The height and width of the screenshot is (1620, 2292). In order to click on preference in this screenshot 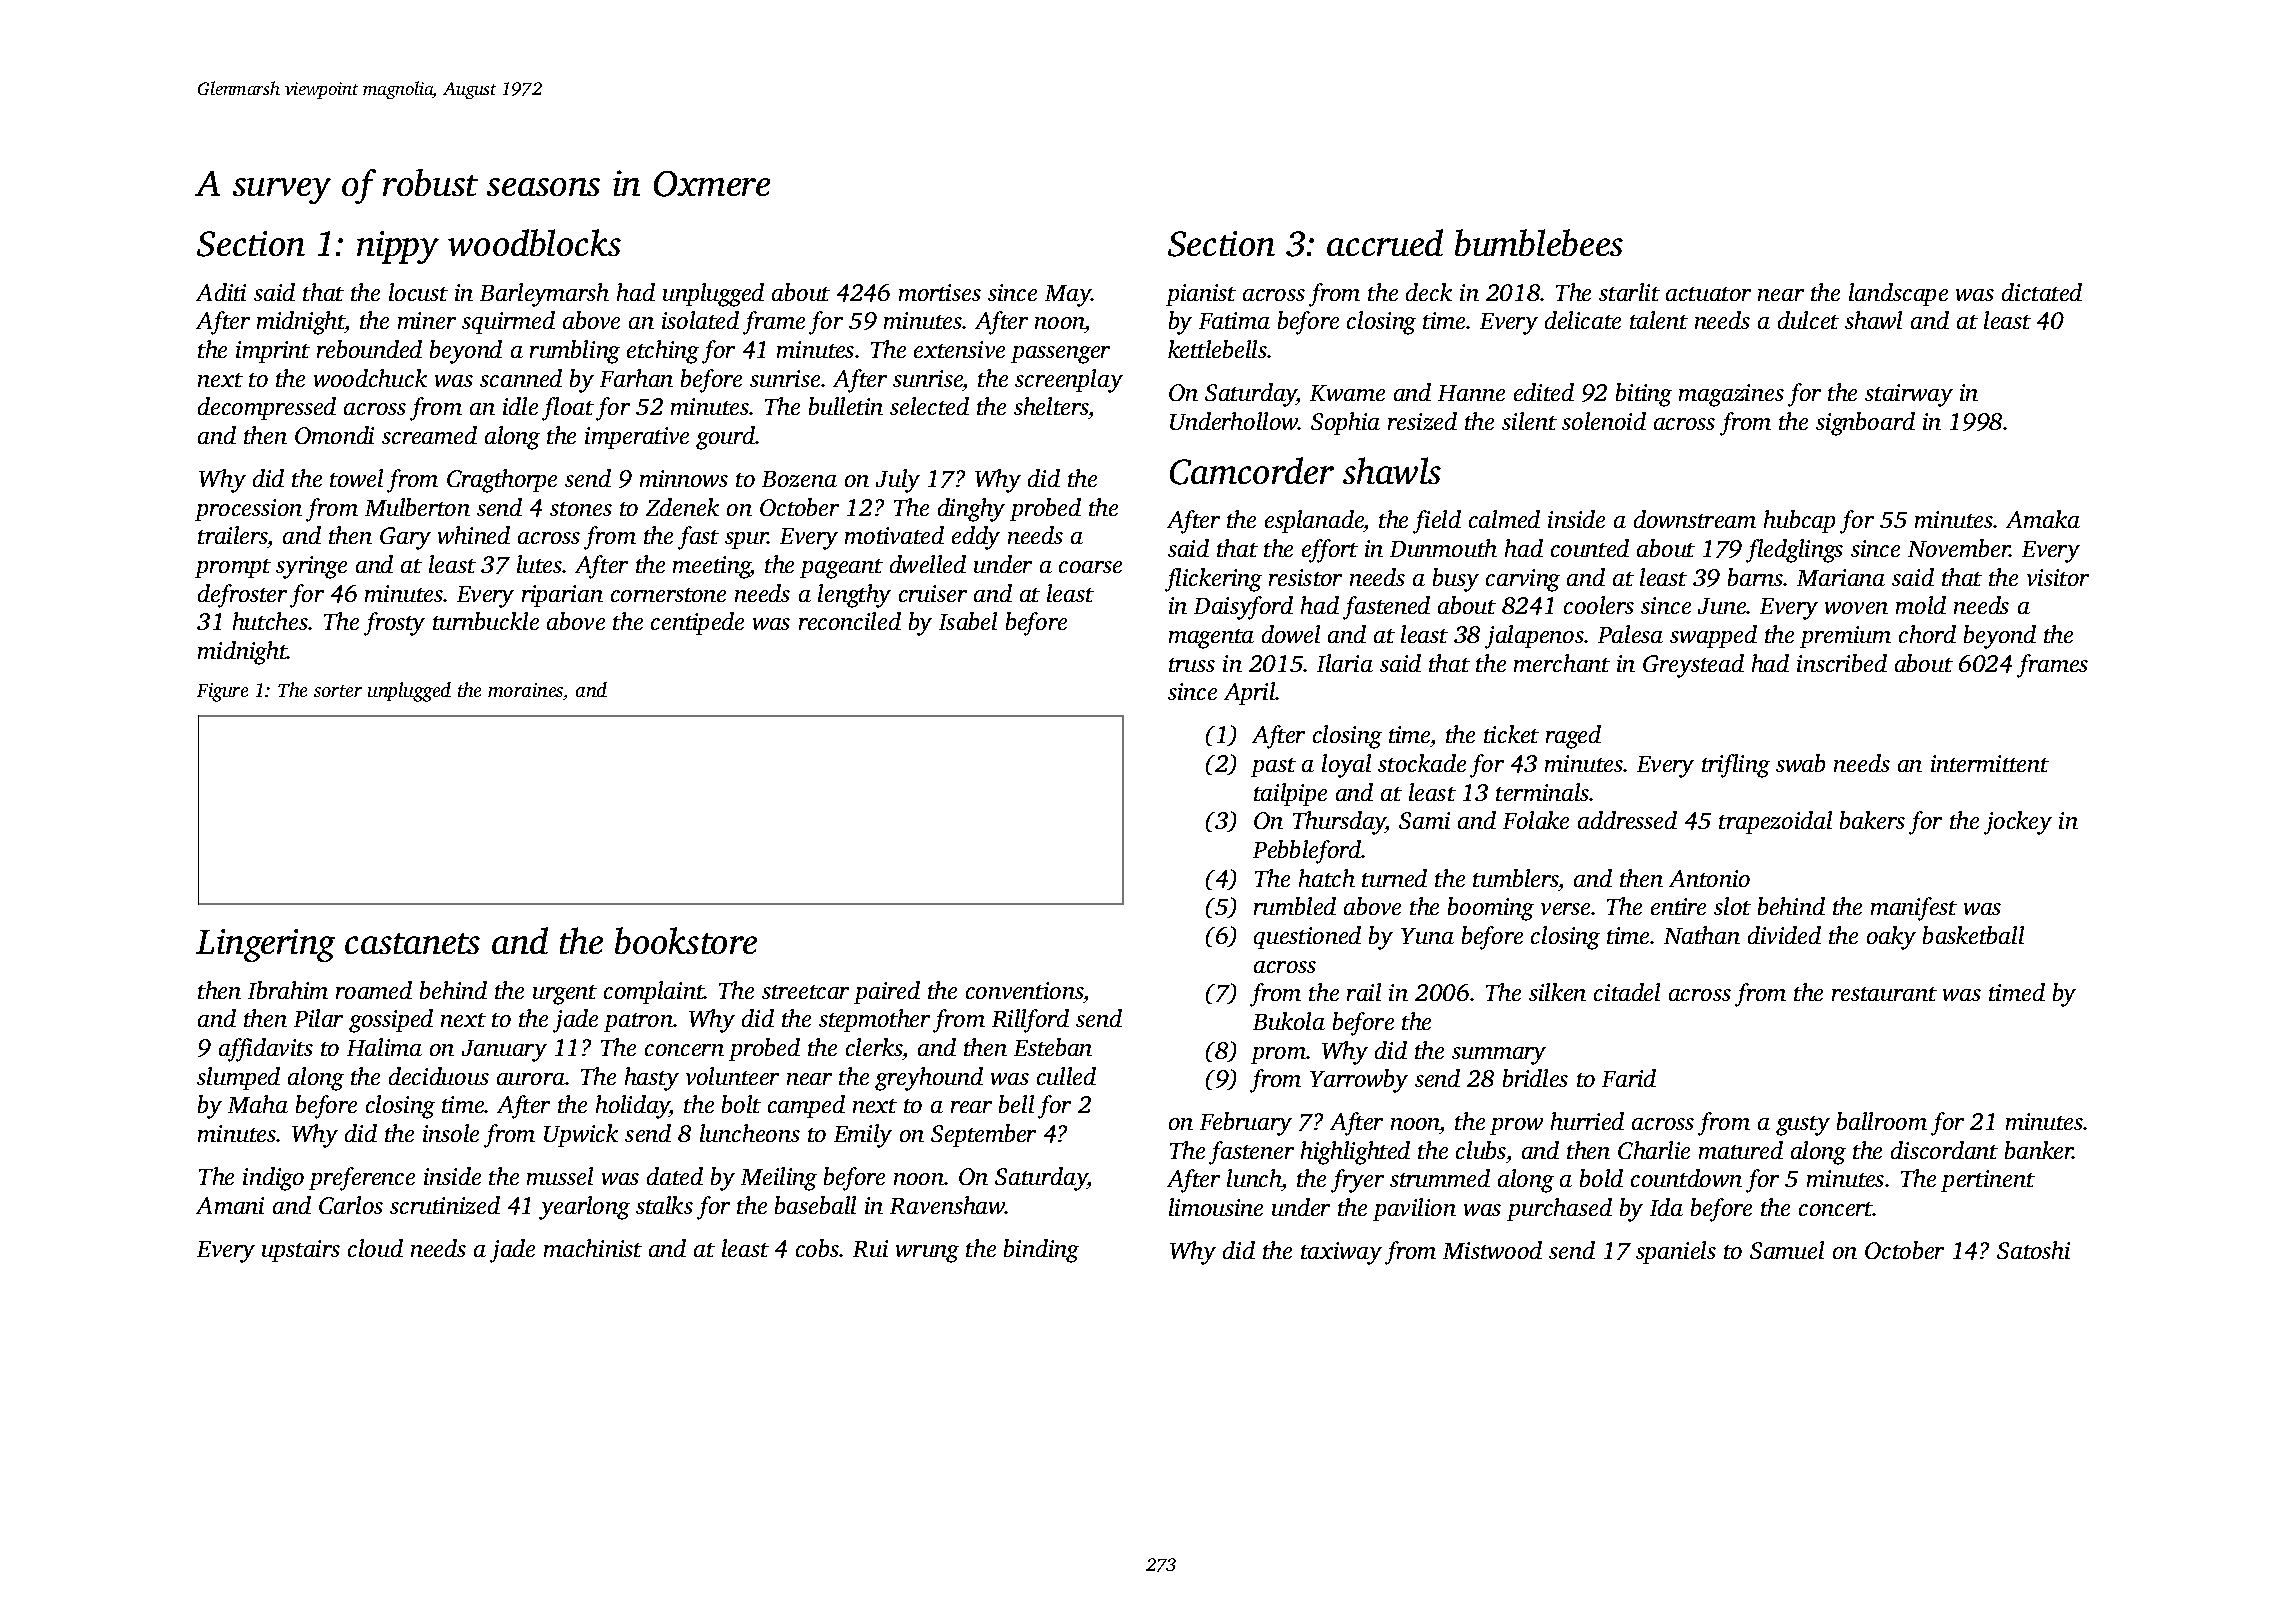, I will do `click(362, 1179)`.
